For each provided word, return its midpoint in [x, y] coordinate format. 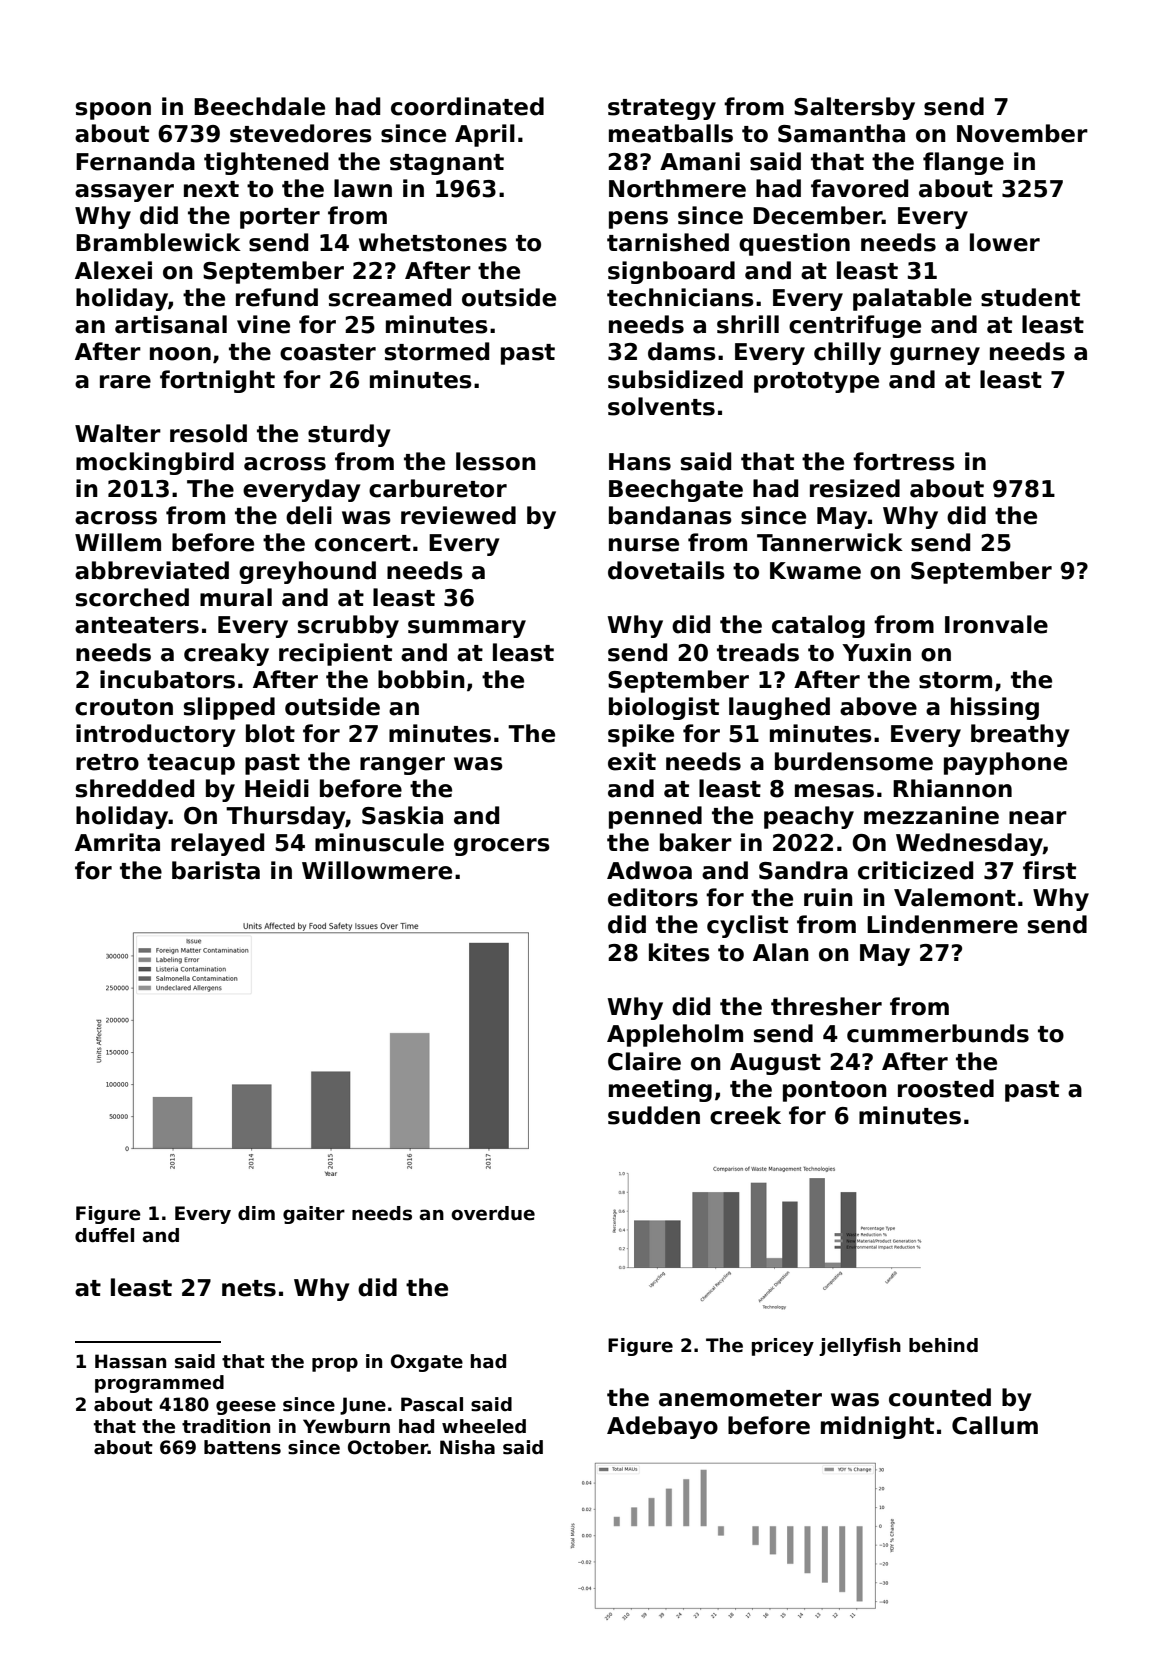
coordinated [467, 106]
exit [632, 761]
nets [249, 1288]
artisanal [171, 324]
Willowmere [377, 870]
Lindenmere [942, 924]
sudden [654, 1115]
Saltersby [854, 108]
